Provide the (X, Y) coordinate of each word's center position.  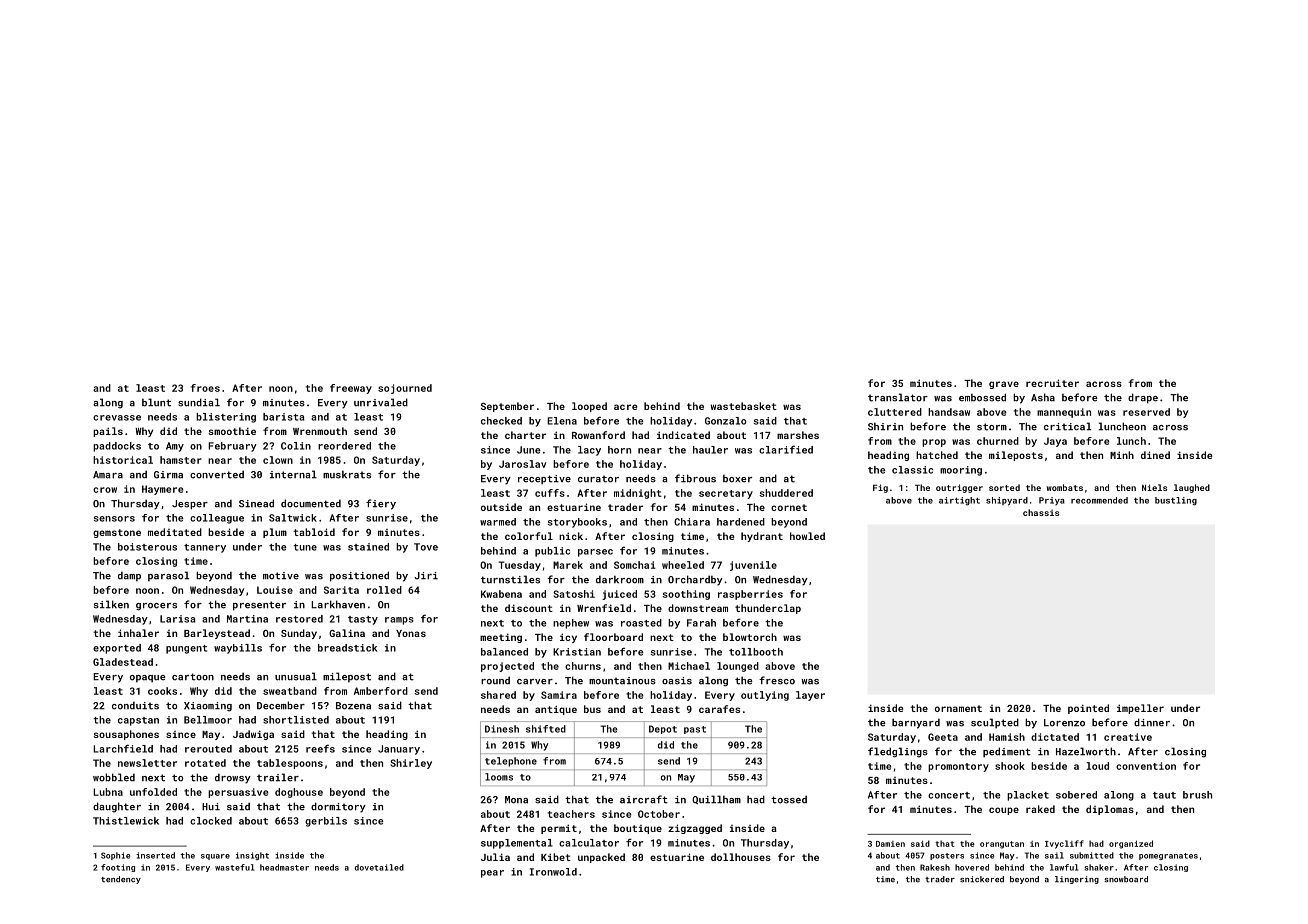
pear (492, 874)
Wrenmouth (320, 431)
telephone (511, 762)
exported (117, 649)
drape (1143, 398)
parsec (595, 553)
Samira (559, 695)
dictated (1055, 737)
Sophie (115, 856)
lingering (1077, 880)
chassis (1041, 512)
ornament (958, 708)
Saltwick (293, 518)
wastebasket (744, 406)
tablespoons (290, 764)
